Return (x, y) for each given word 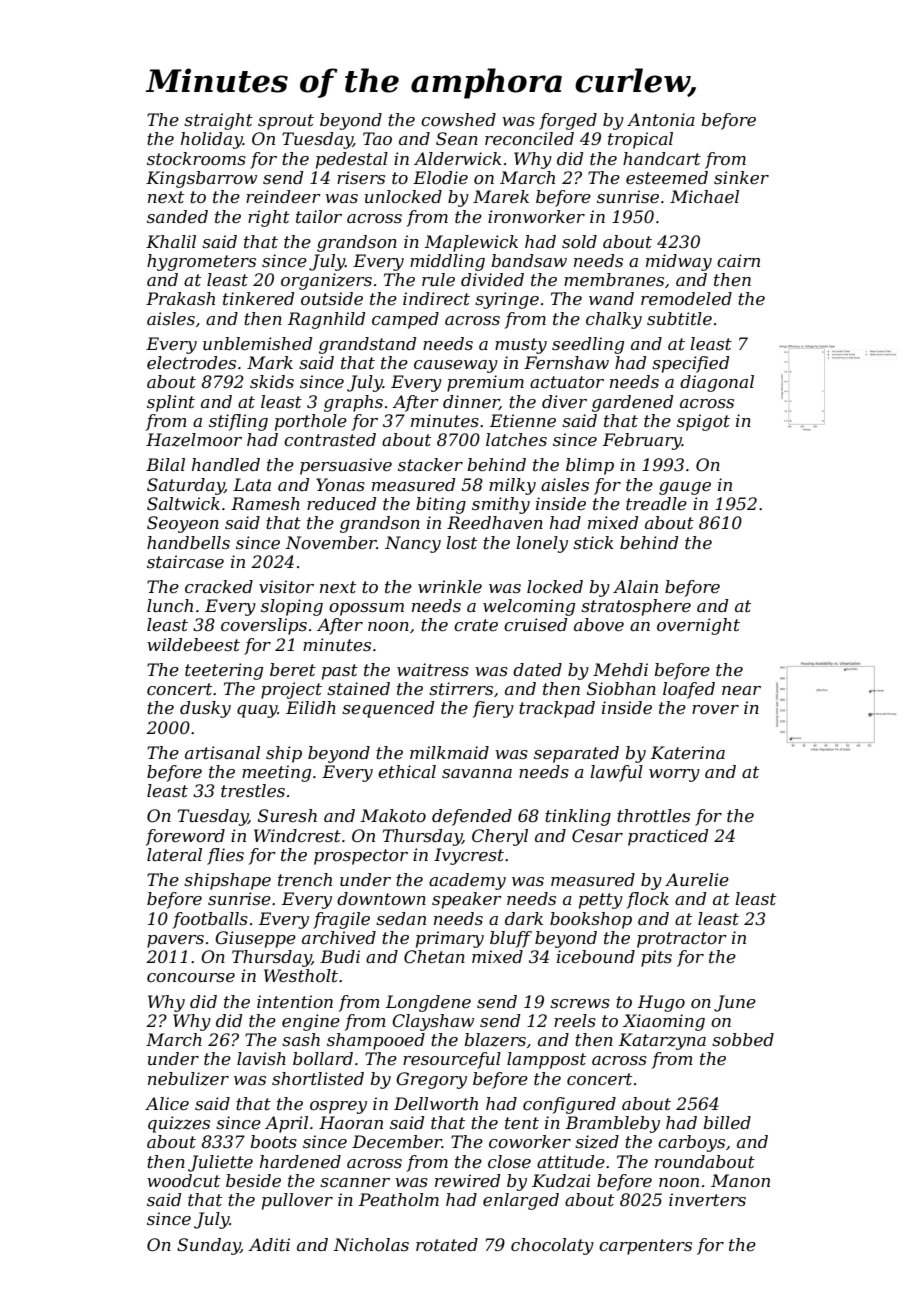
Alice (167, 1103)
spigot (703, 422)
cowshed (458, 119)
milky (512, 486)
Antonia (661, 119)
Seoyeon (183, 524)
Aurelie (697, 879)
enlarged (521, 1201)
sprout (286, 122)
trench (305, 879)
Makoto (393, 815)
